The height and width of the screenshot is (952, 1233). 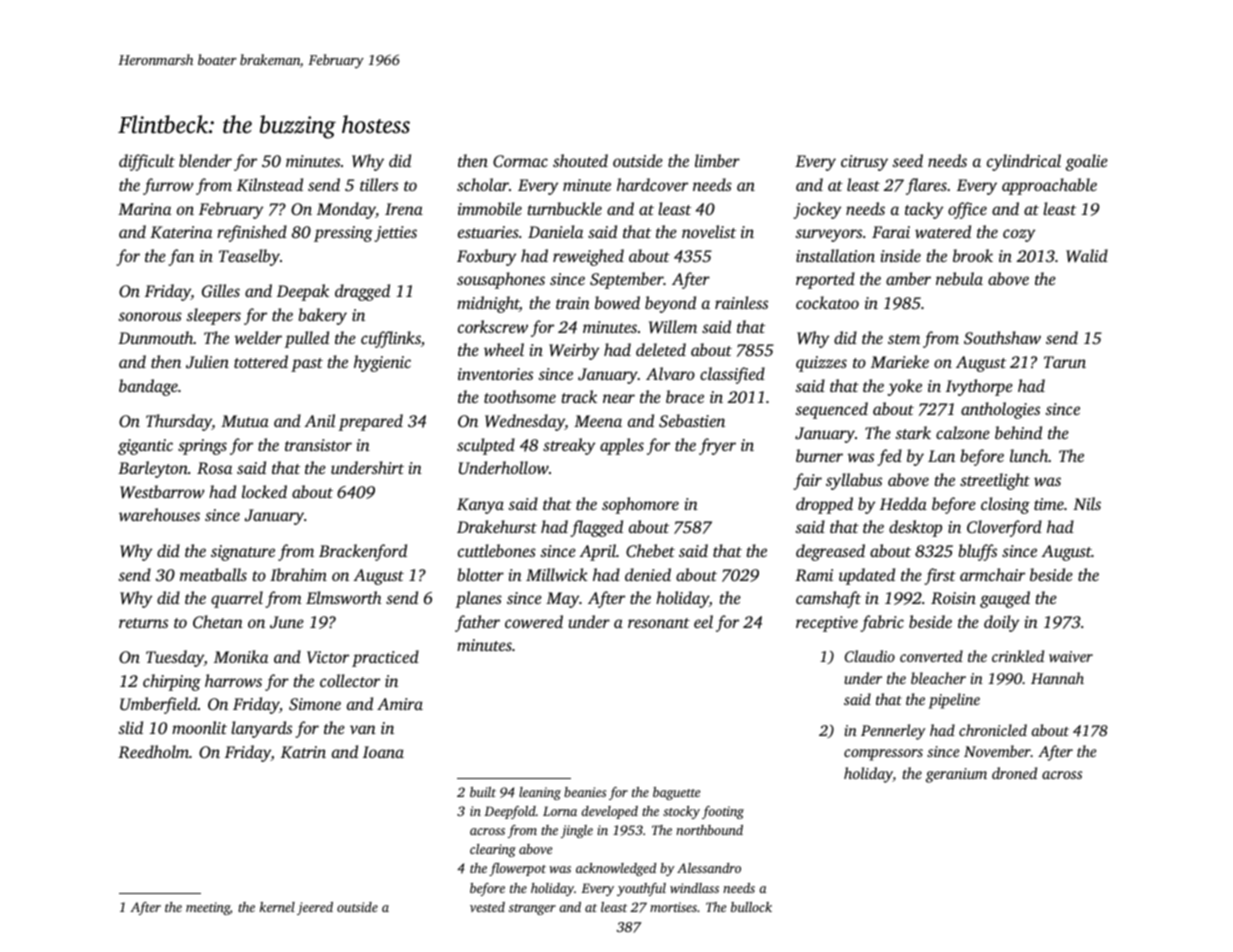 I want to click on Chetan, so click(x=218, y=622).
